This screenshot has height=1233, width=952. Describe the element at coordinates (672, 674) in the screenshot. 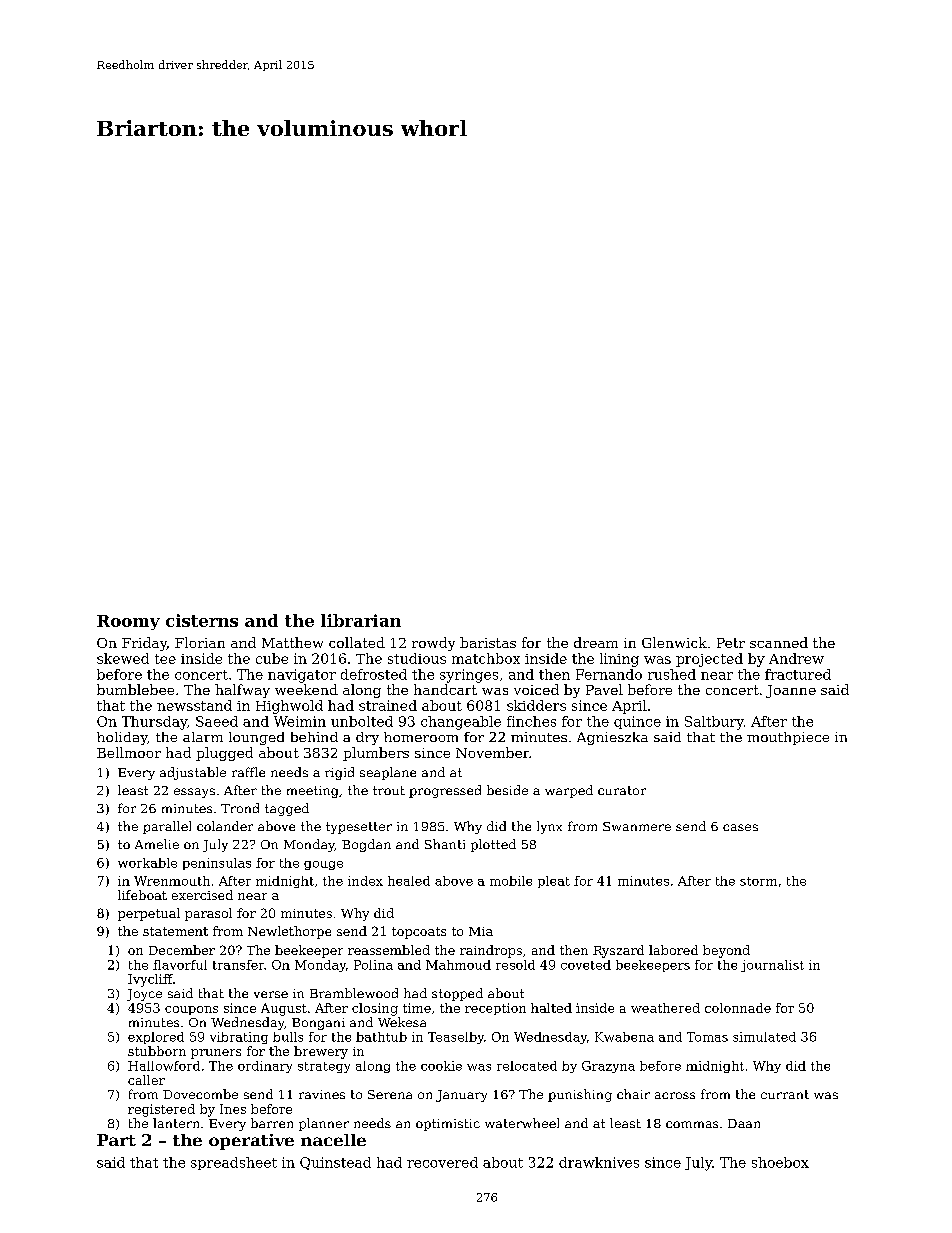

I see `rushed` at that location.
